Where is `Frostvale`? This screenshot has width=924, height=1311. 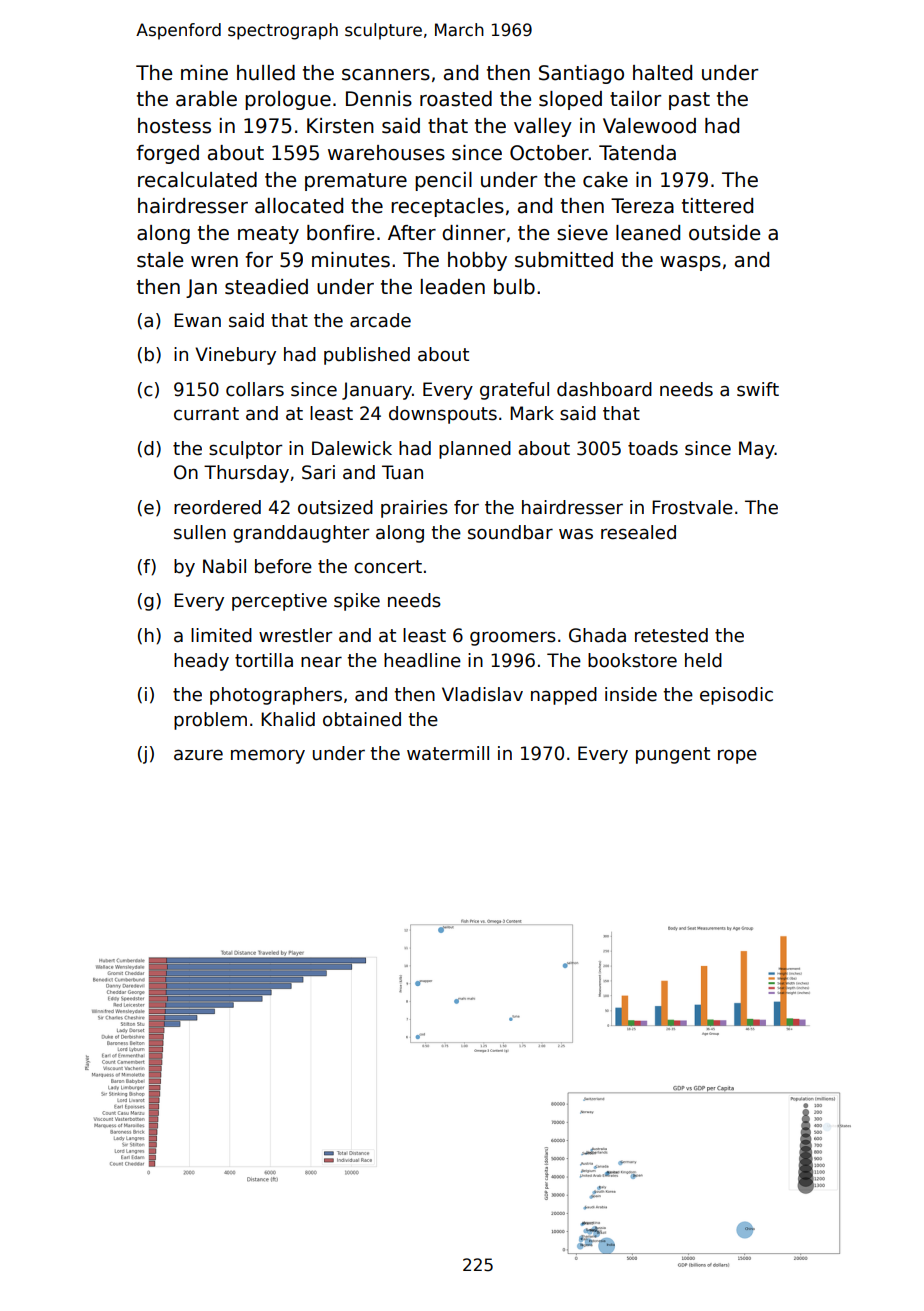
Frostvale is located at coordinates (692, 507).
